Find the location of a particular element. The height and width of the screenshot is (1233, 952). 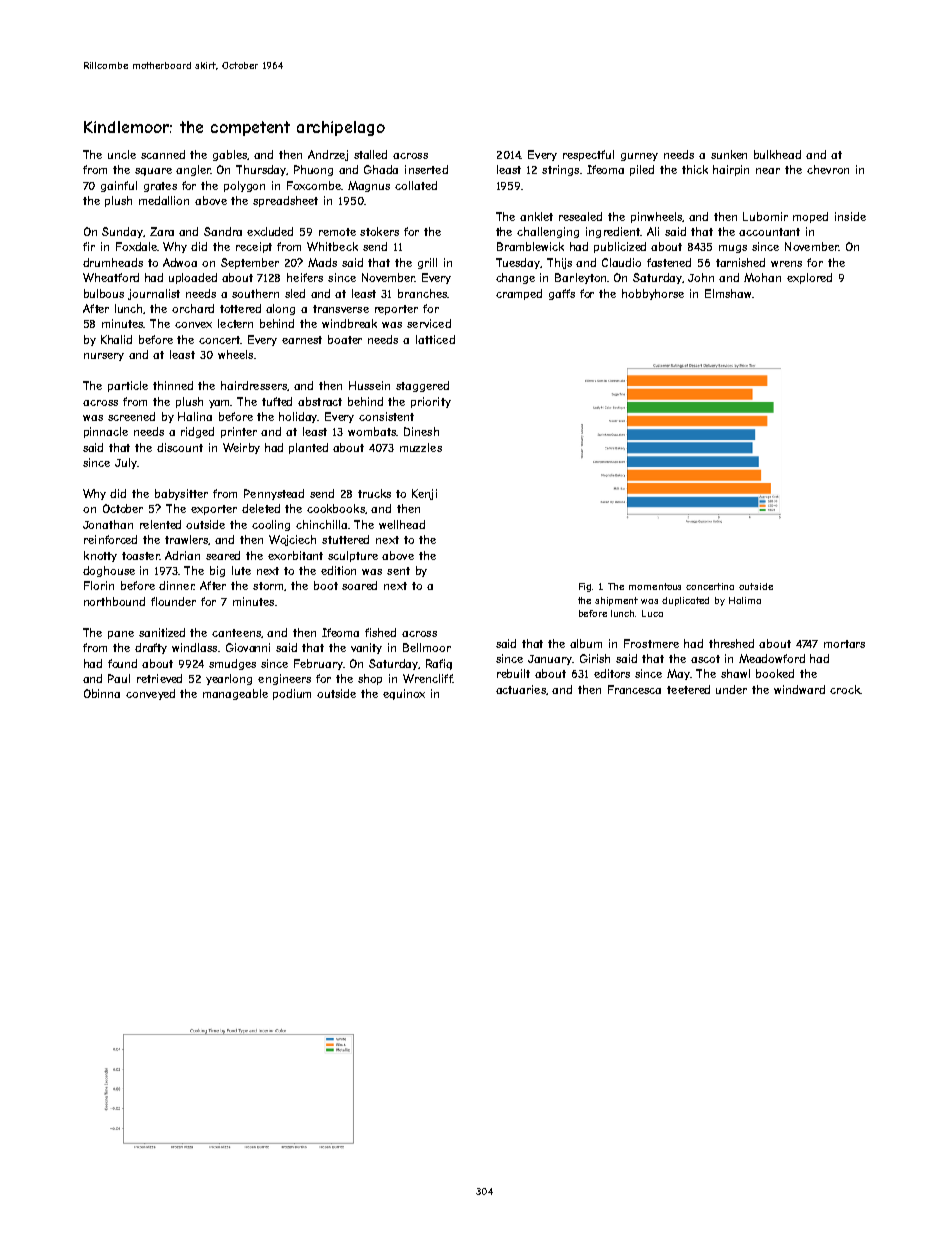

wellhead is located at coordinates (402, 524).
